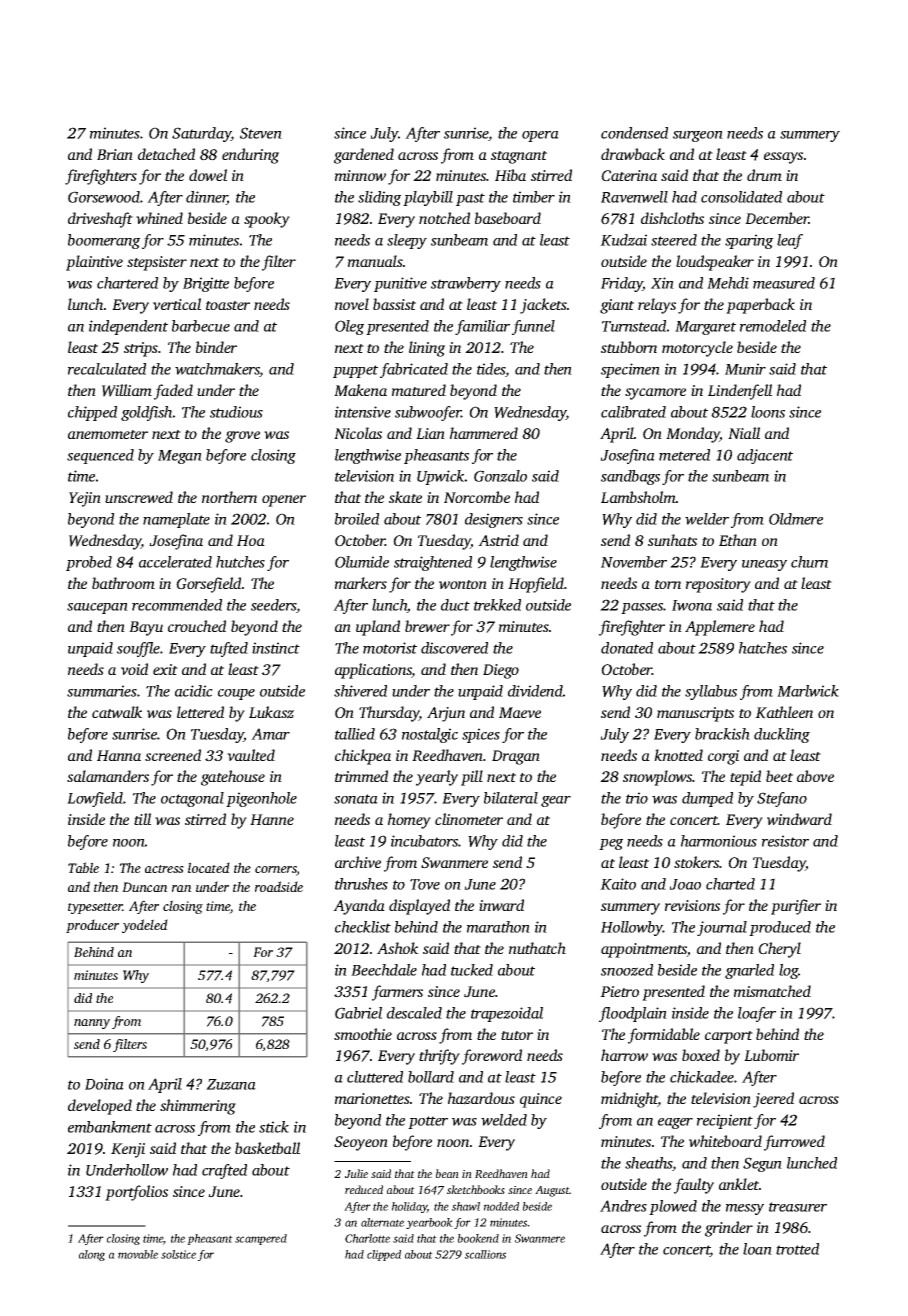 The height and width of the screenshot is (1316, 908). Describe the element at coordinates (94, 263) in the screenshot. I see `plaintive` at that location.
